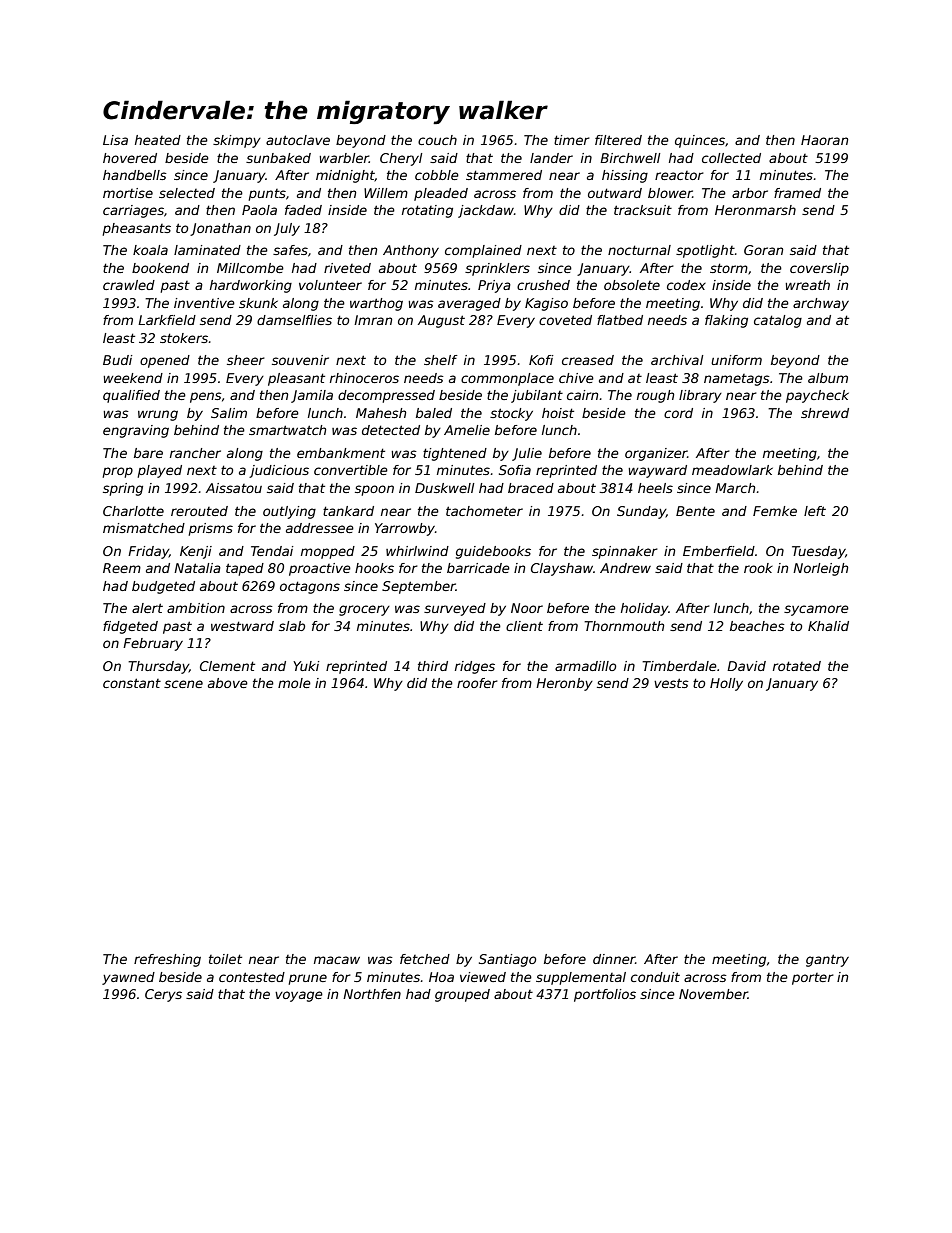 The image size is (952, 1233). Describe the element at coordinates (562, 569) in the screenshot. I see `Clayshaw` at that location.
